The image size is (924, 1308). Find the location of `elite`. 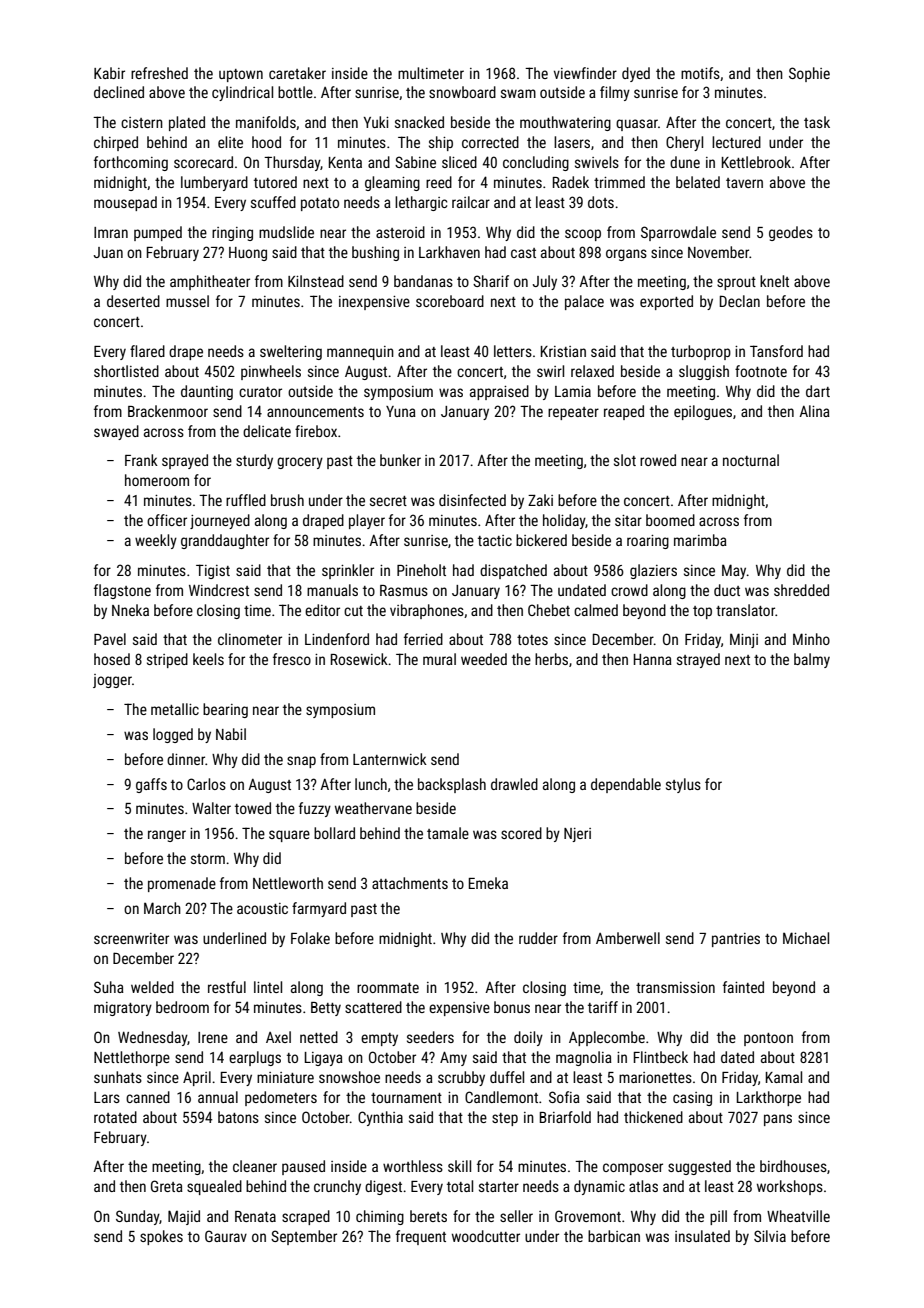

elite is located at coordinates (230, 142).
